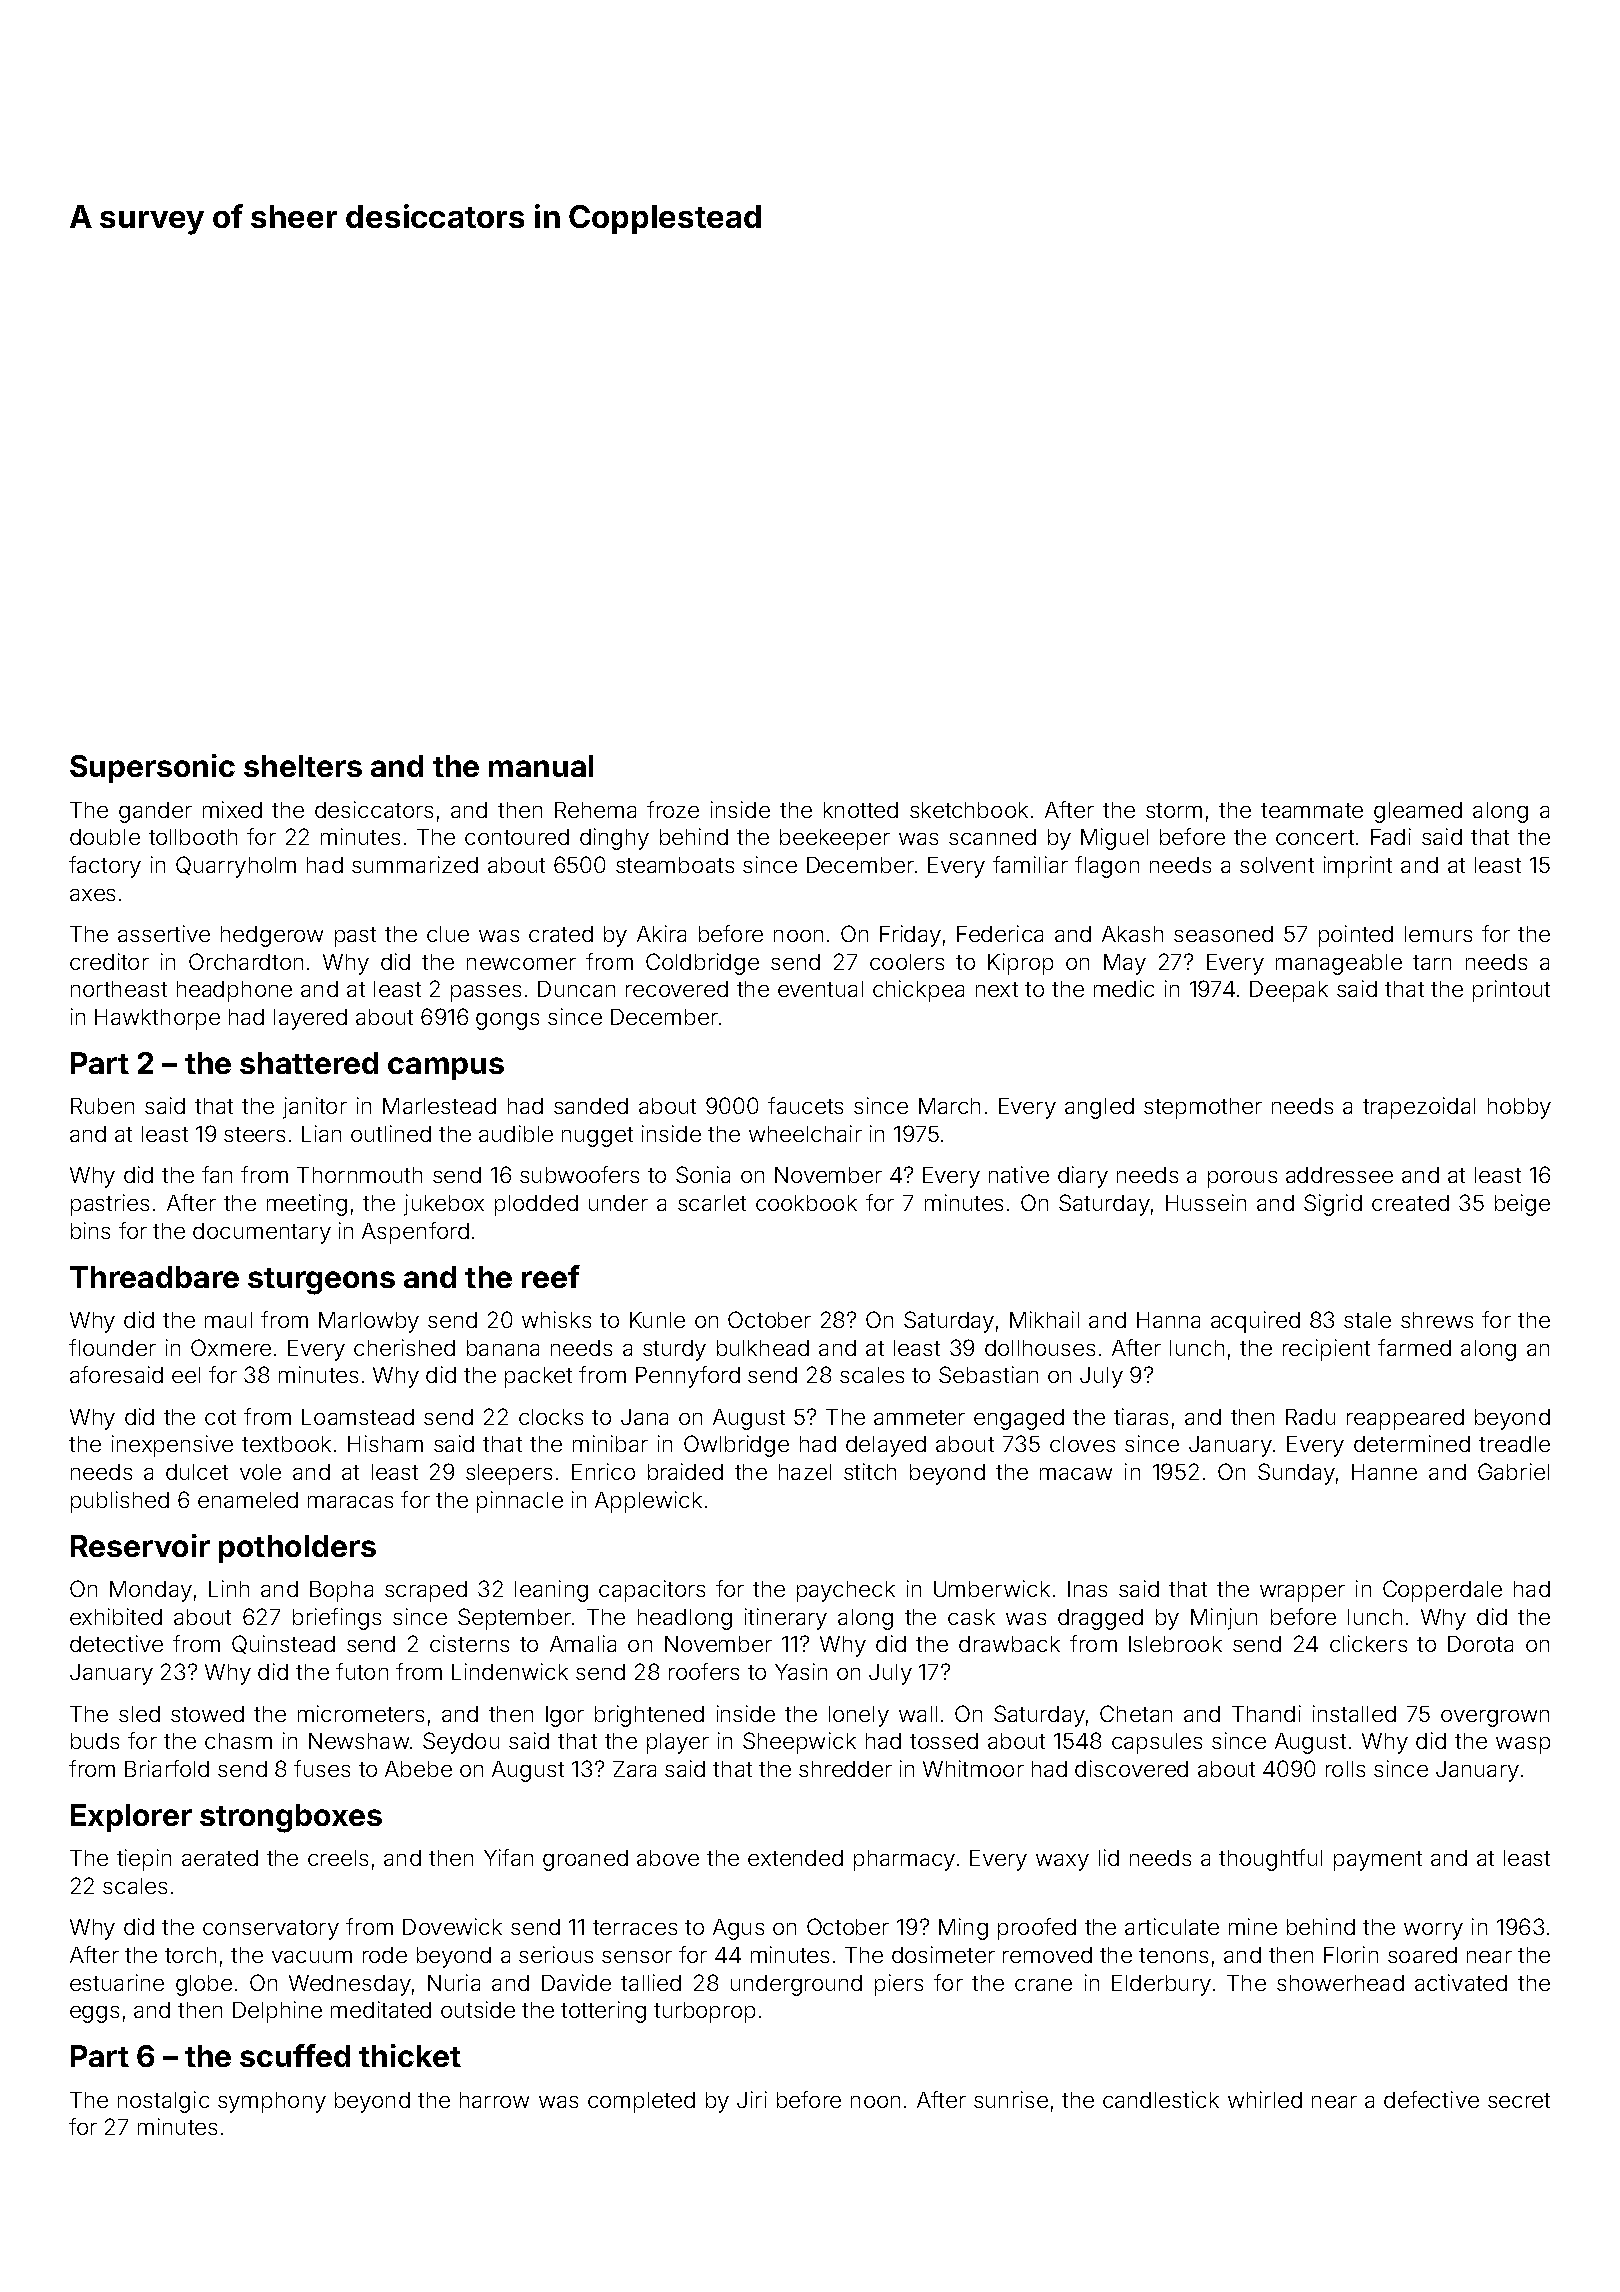 This screenshot has width=1620, height=2292. Describe the element at coordinates (556, 1954) in the screenshot. I see `serious` at that location.
